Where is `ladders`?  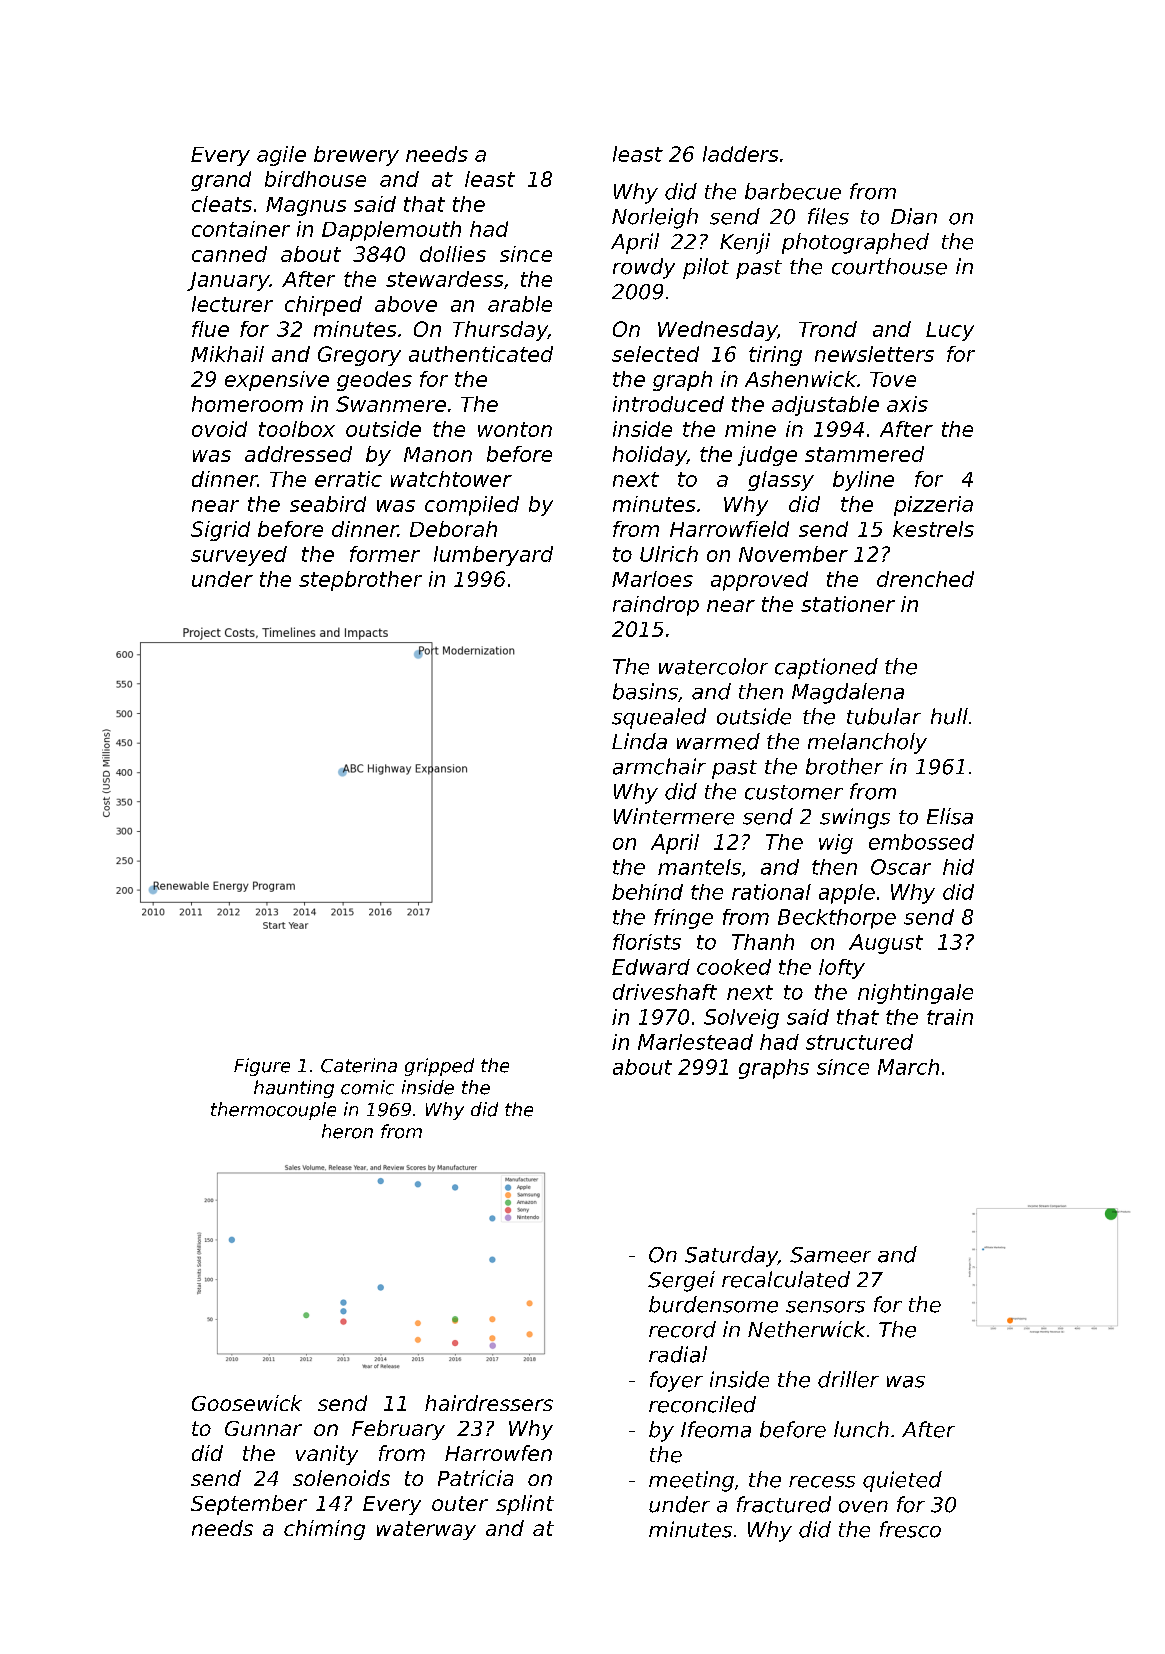
ladders is located at coordinates (740, 154).
